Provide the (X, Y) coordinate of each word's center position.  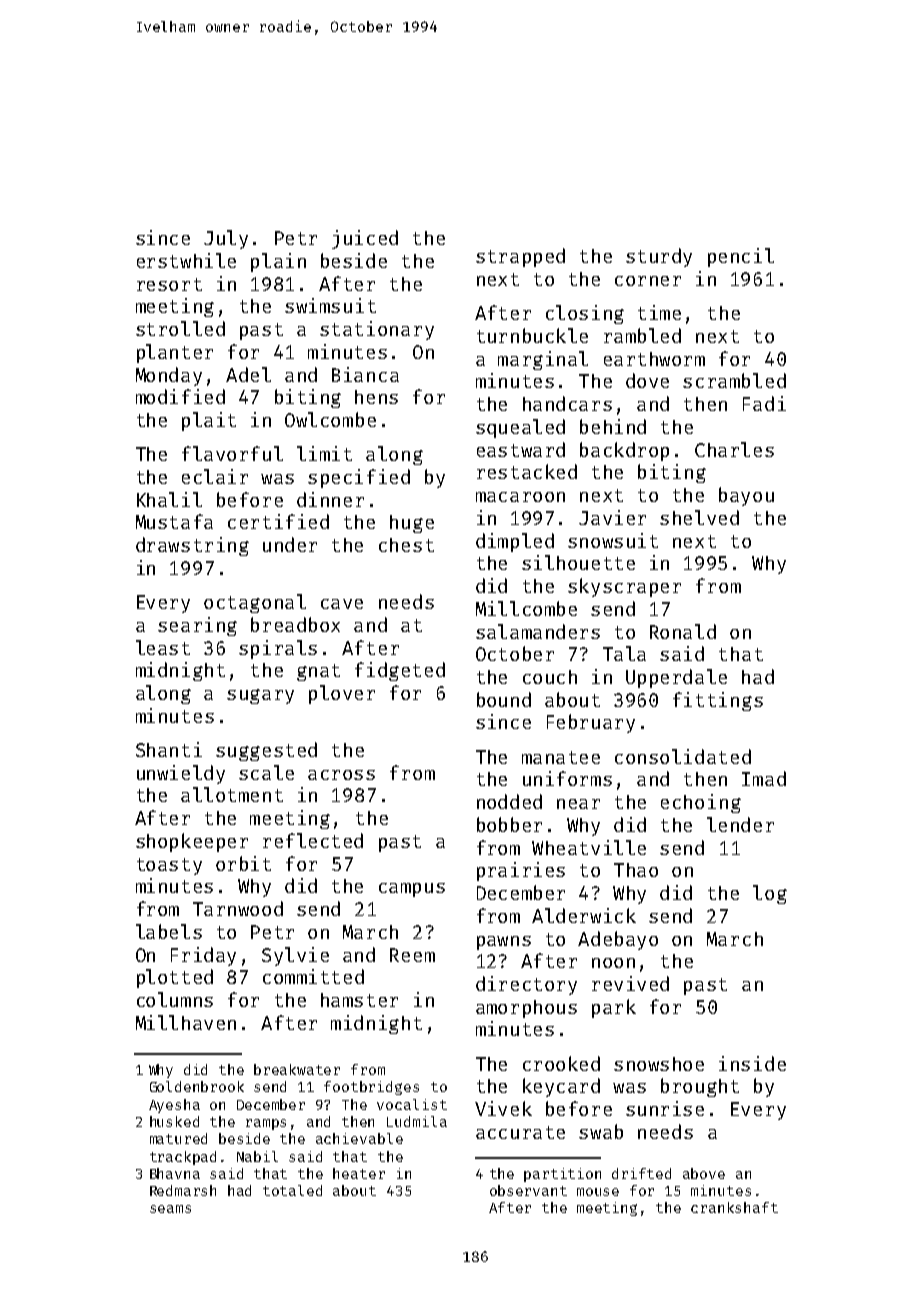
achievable (359, 1138)
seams (170, 1209)
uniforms (567, 778)
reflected (313, 840)
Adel (248, 374)
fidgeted (400, 671)
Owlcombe (330, 419)
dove (647, 380)
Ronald (683, 631)
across (341, 775)
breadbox (295, 624)
